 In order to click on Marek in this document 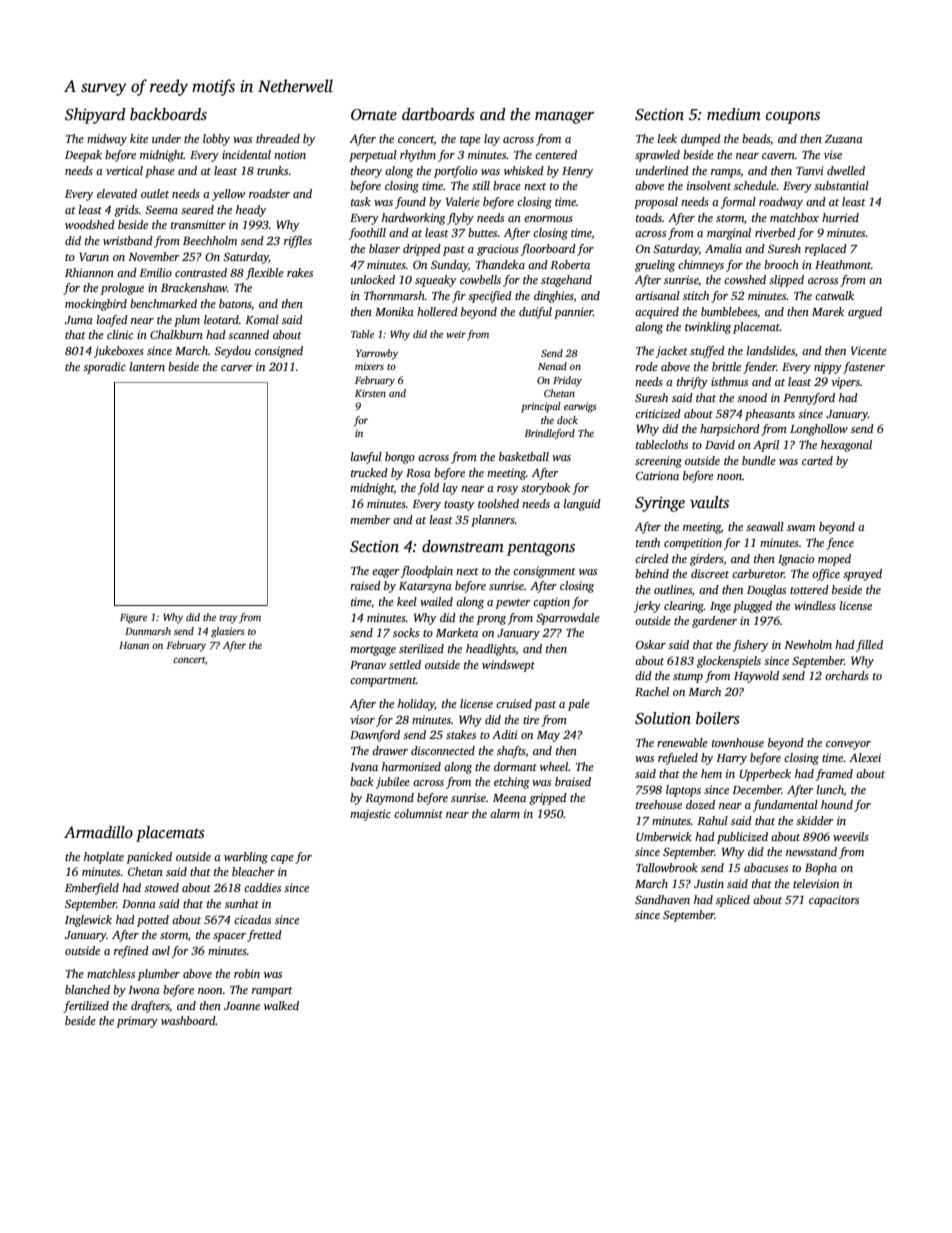, I will do `click(828, 311)`.
